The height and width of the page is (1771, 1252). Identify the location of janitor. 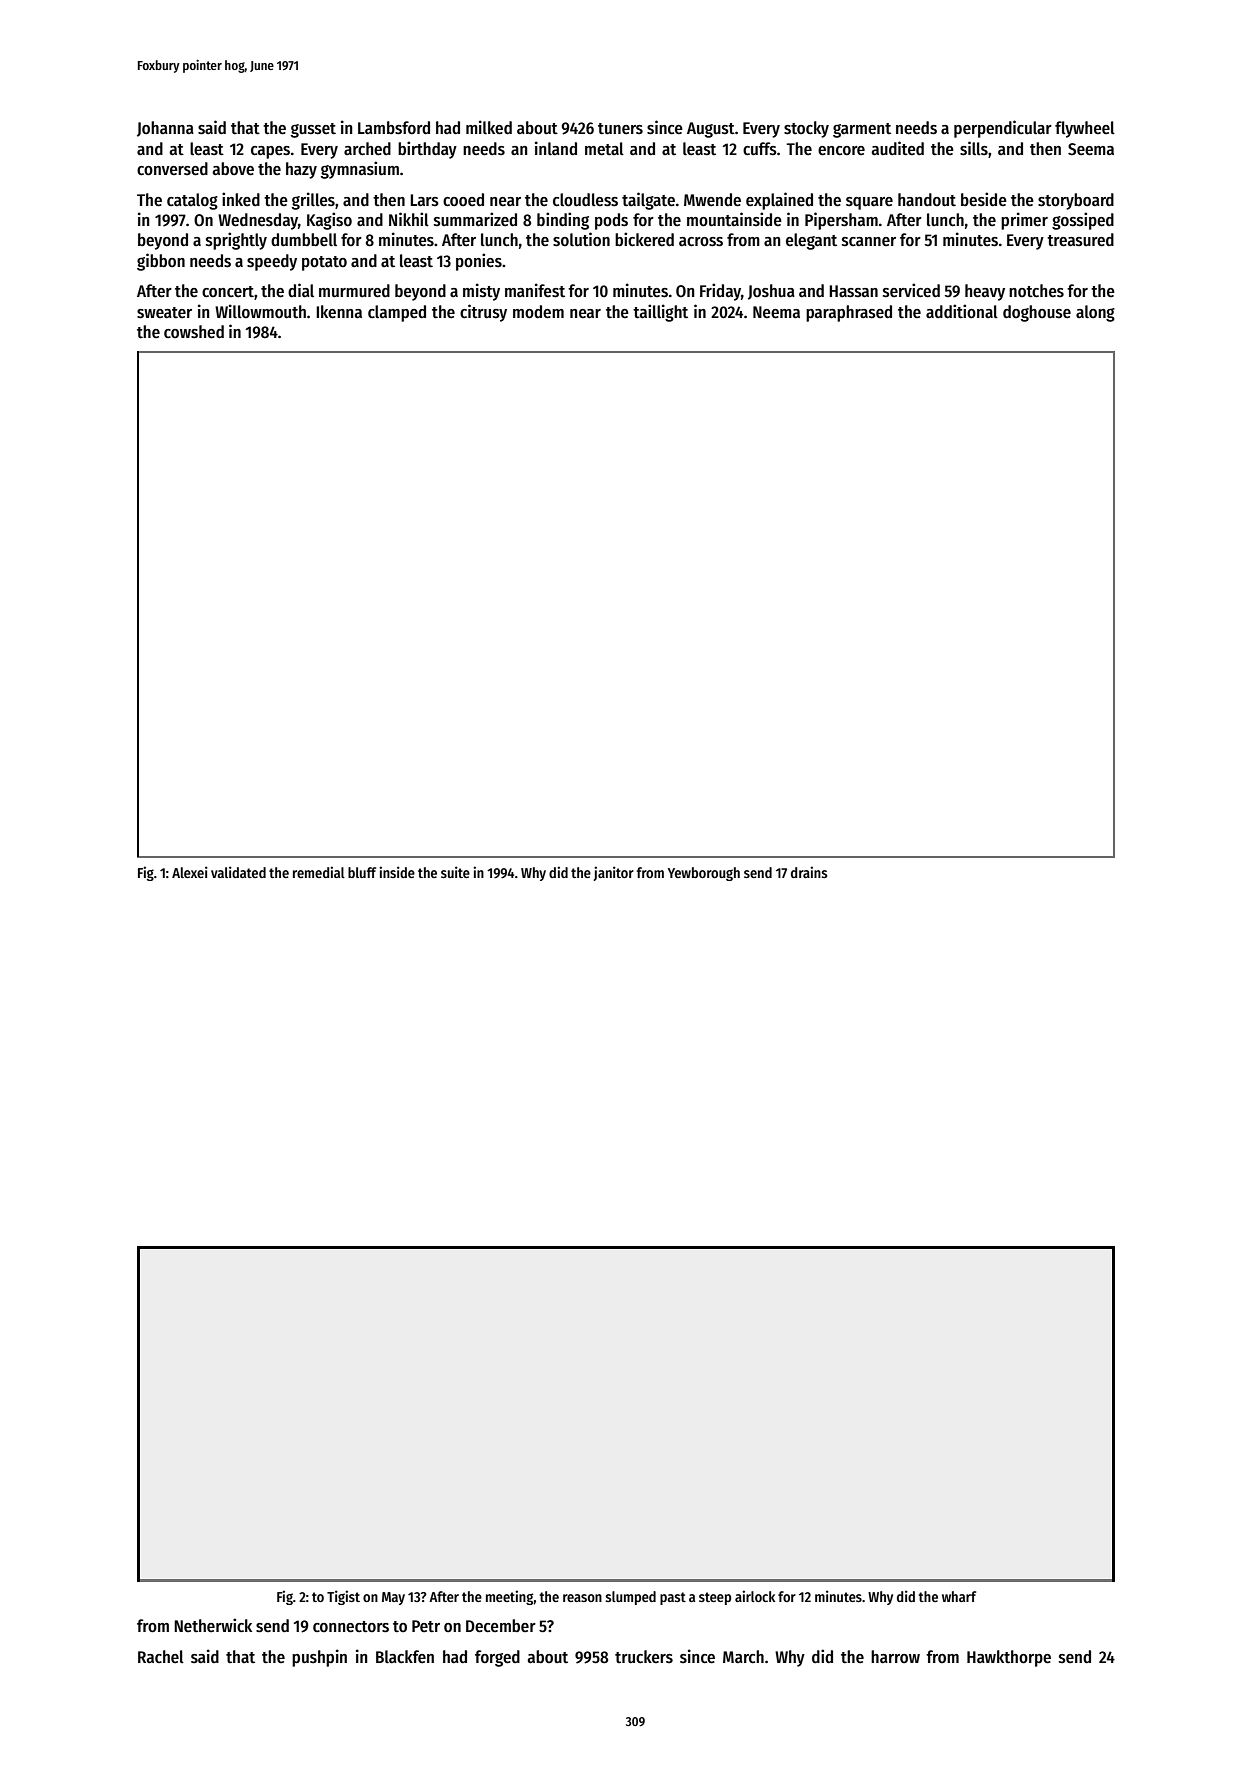
(614, 873).
